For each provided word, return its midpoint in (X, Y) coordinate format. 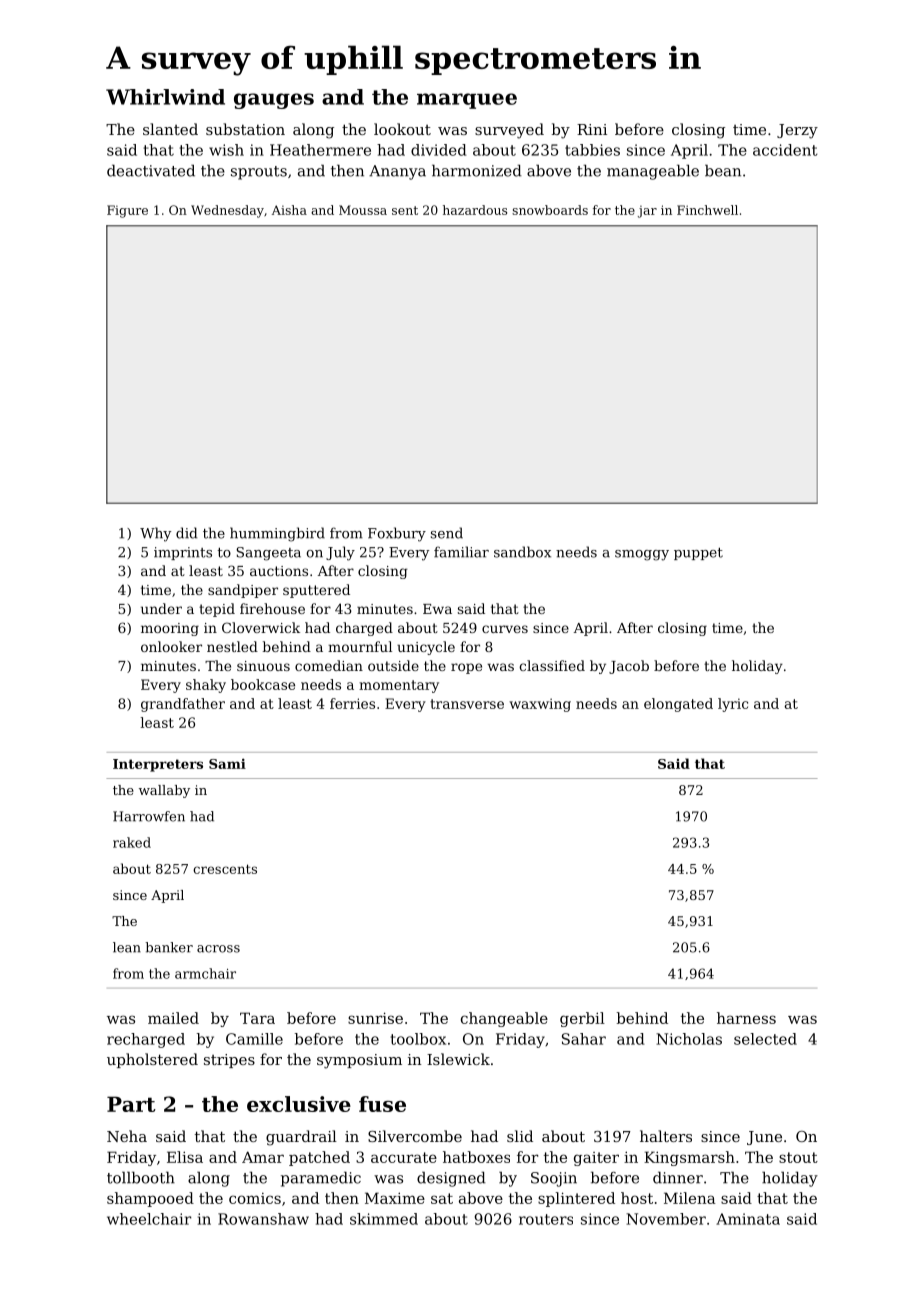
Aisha (289, 210)
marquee (467, 101)
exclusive (299, 1104)
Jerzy (797, 131)
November (666, 1219)
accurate (404, 1157)
